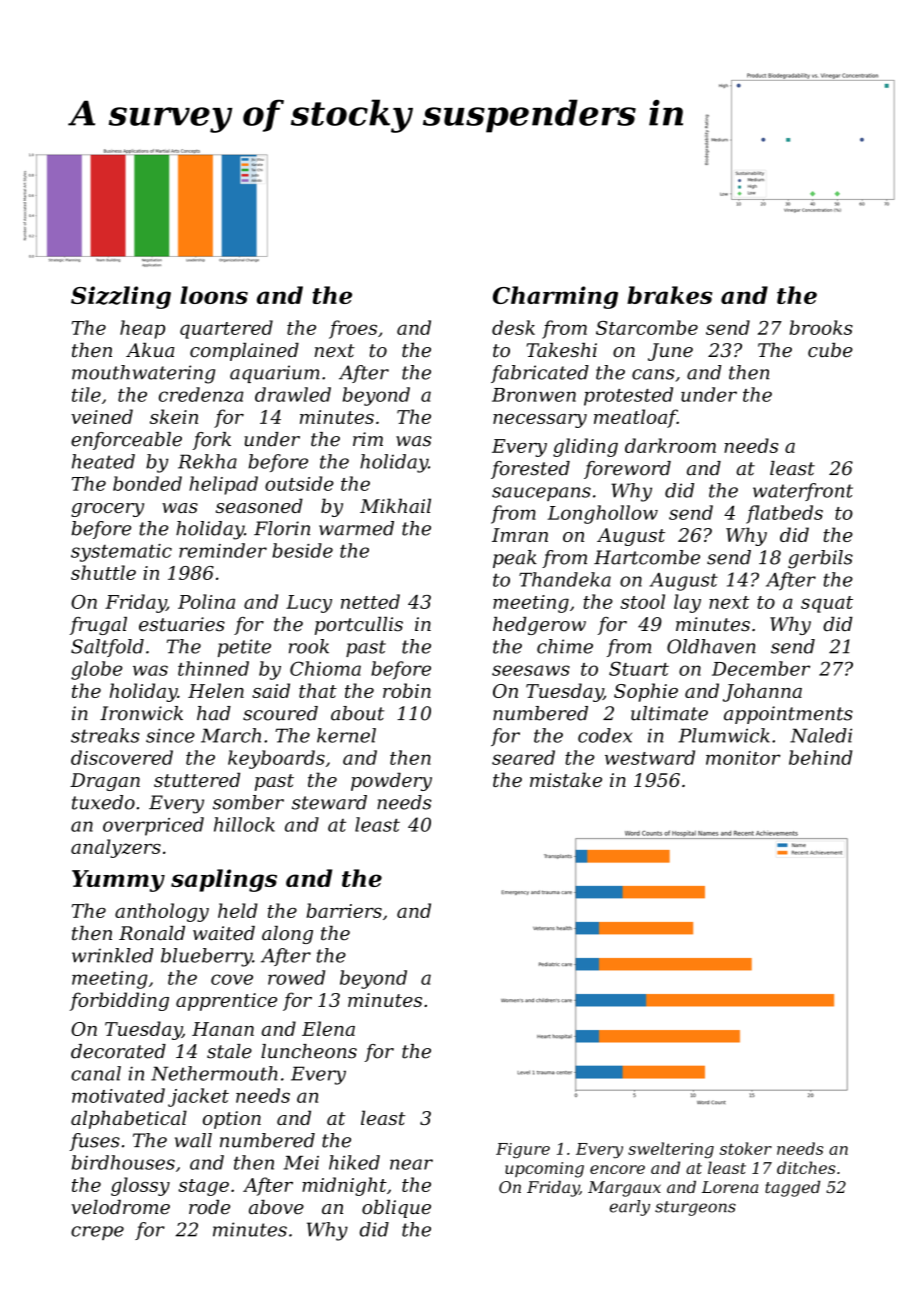 The height and width of the page is (1311, 924). I want to click on Charming, so click(555, 297).
